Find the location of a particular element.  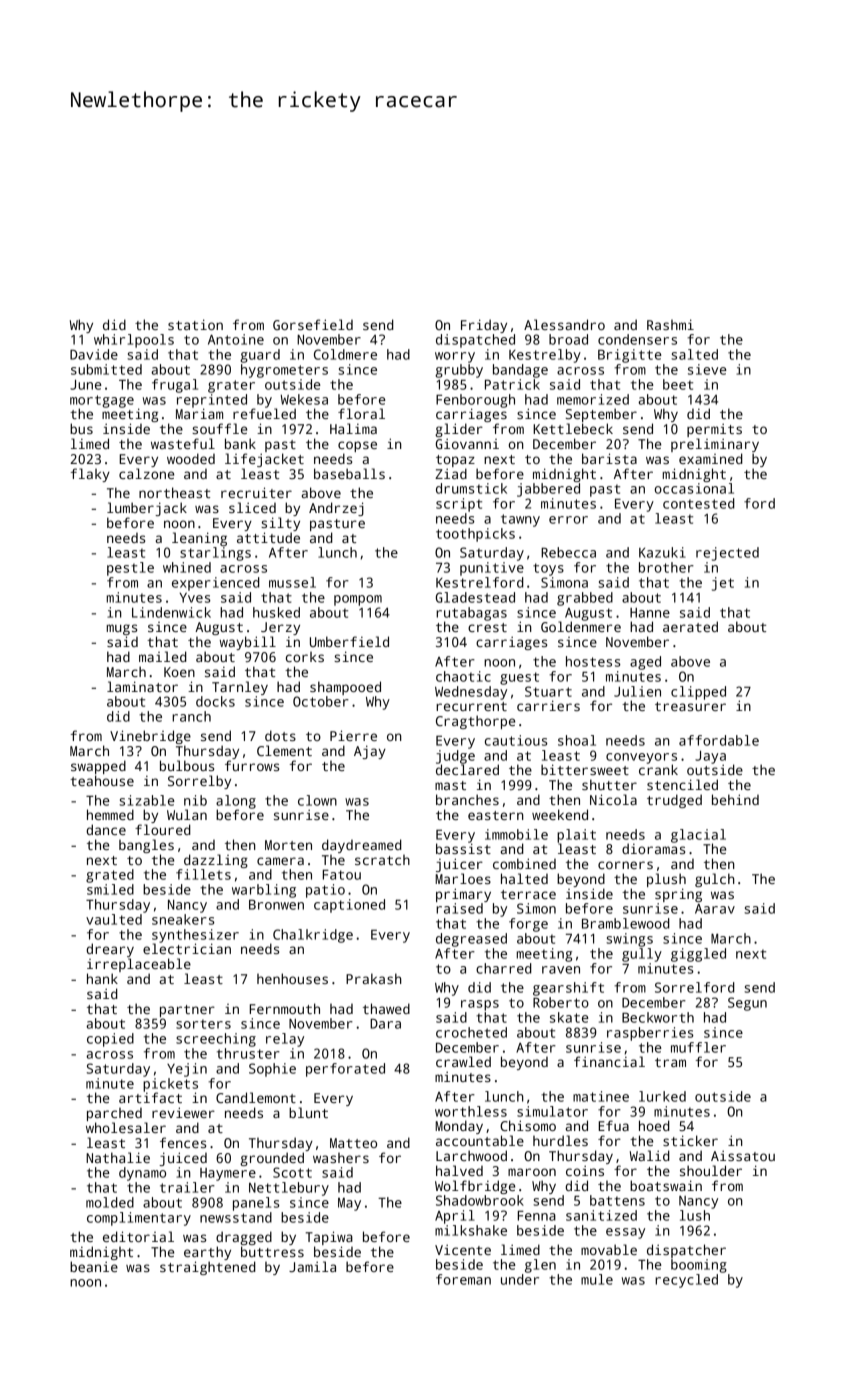

preliminary is located at coordinates (715, 445).
